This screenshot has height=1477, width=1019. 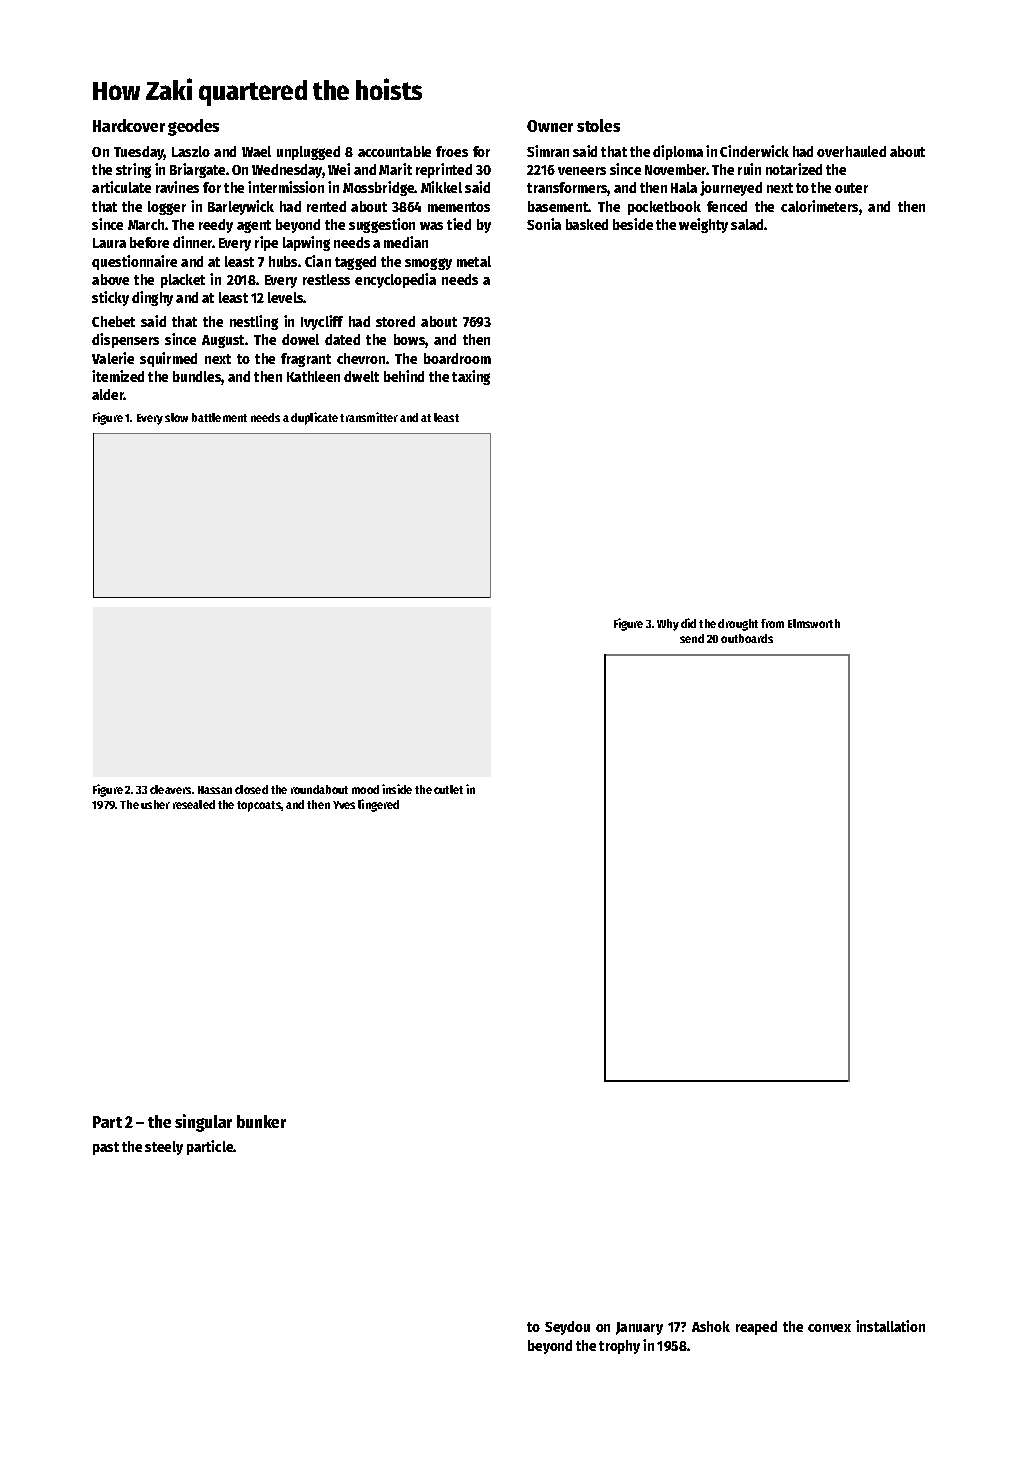 What do you see at coordinates (668, 625) in the screenshot?
I see `Why` at bounding box center [668, 625].
